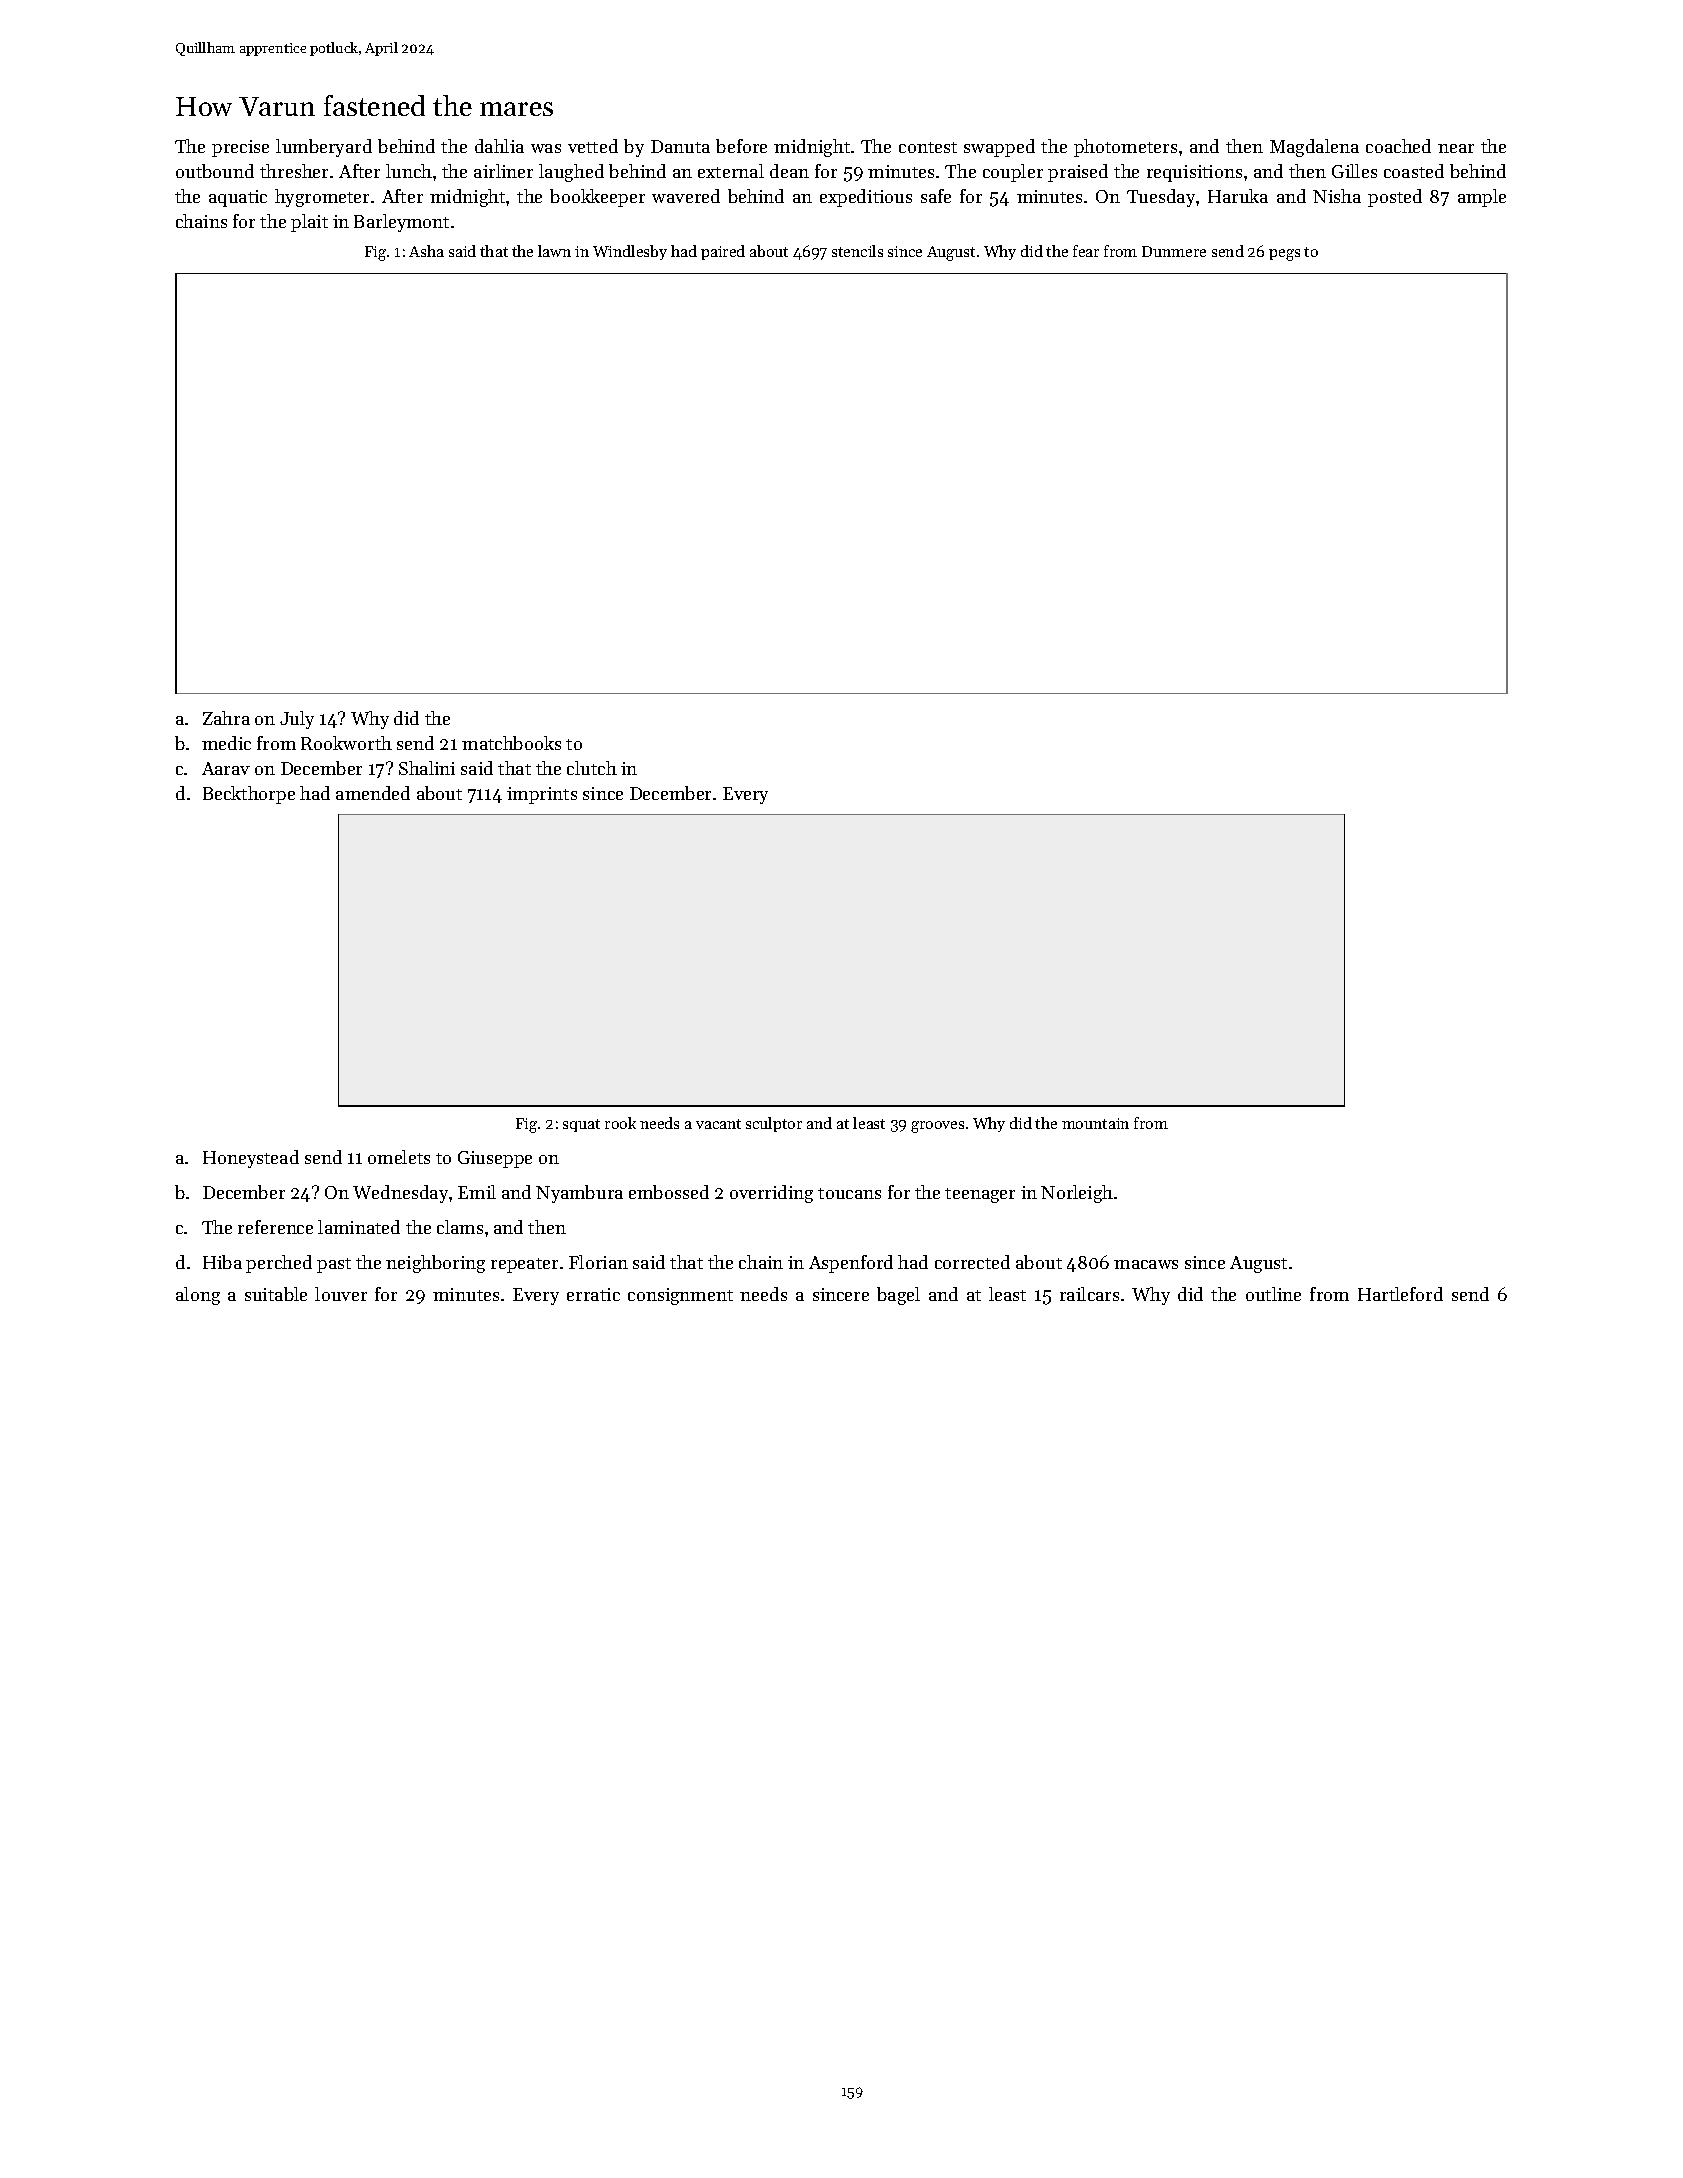 The image size is (1683, 2178). I want to click on mountain, so click(1095, 1123).
